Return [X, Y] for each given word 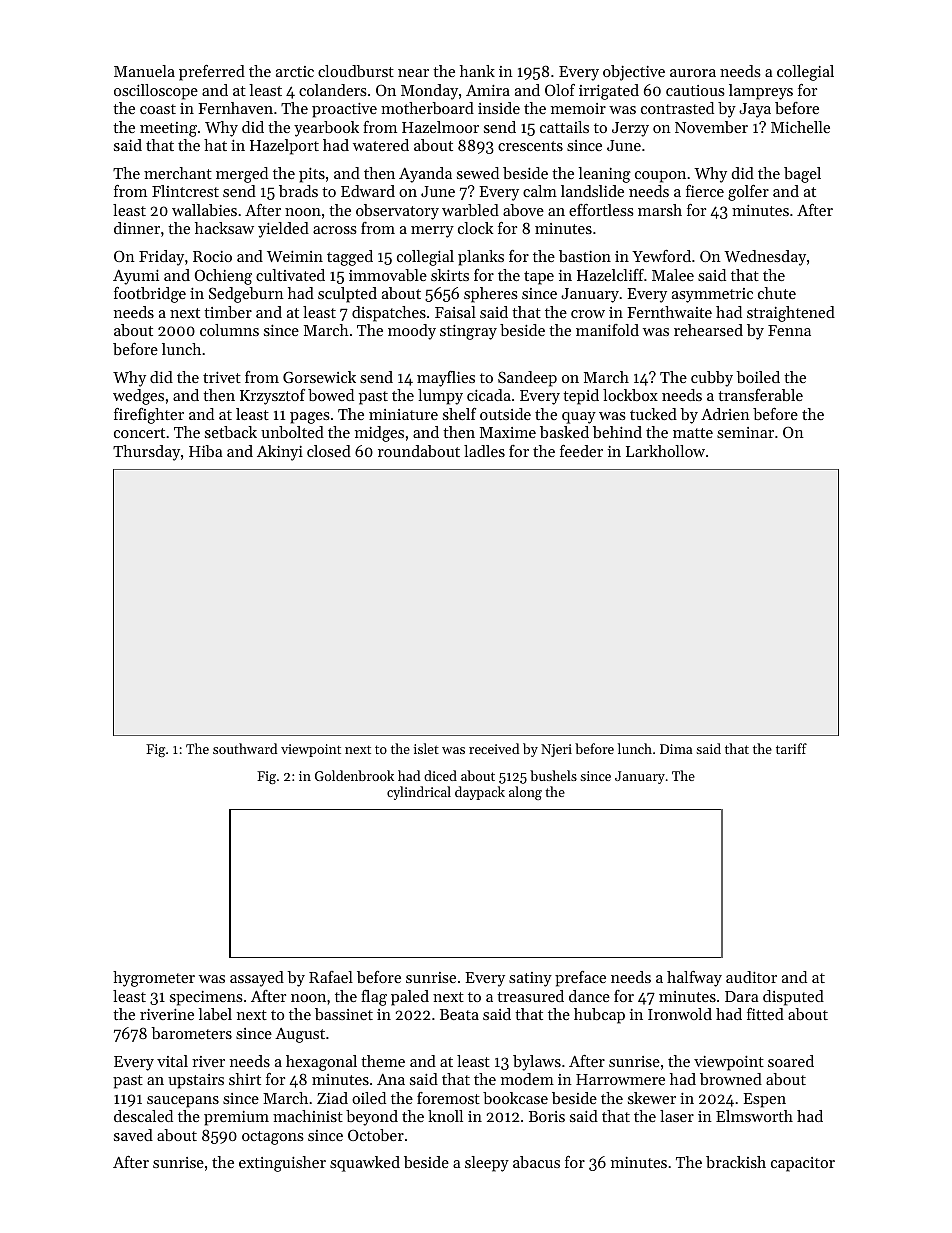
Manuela [144, 71]
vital [172, 1061]
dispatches [389, 314]
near [413, 73]
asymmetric [712, 295]
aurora [693, 73]
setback [231, 432]
